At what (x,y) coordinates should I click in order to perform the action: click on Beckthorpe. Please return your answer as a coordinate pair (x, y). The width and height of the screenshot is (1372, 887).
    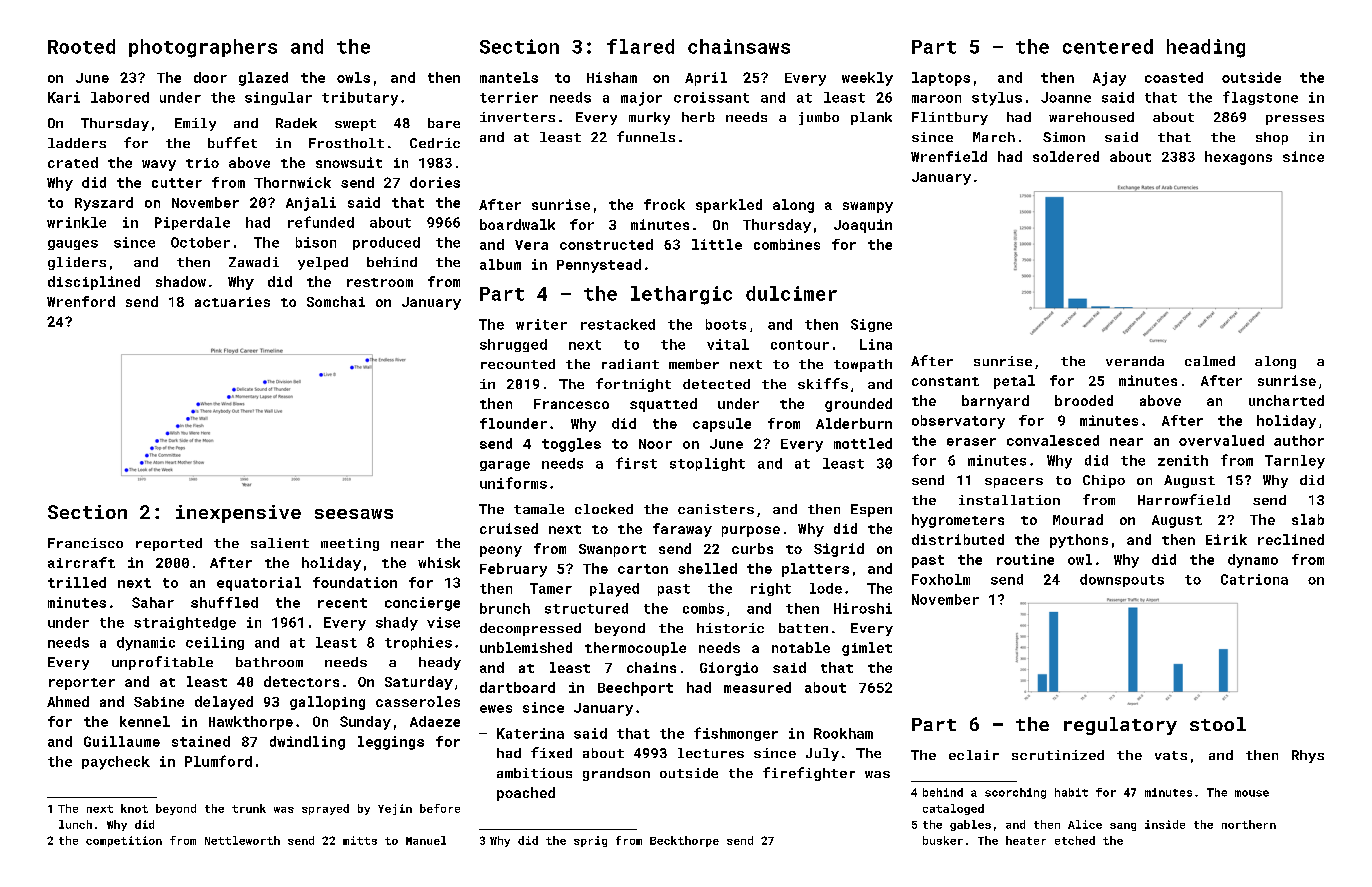
    Looking at the image, I should click on (684, 841).
